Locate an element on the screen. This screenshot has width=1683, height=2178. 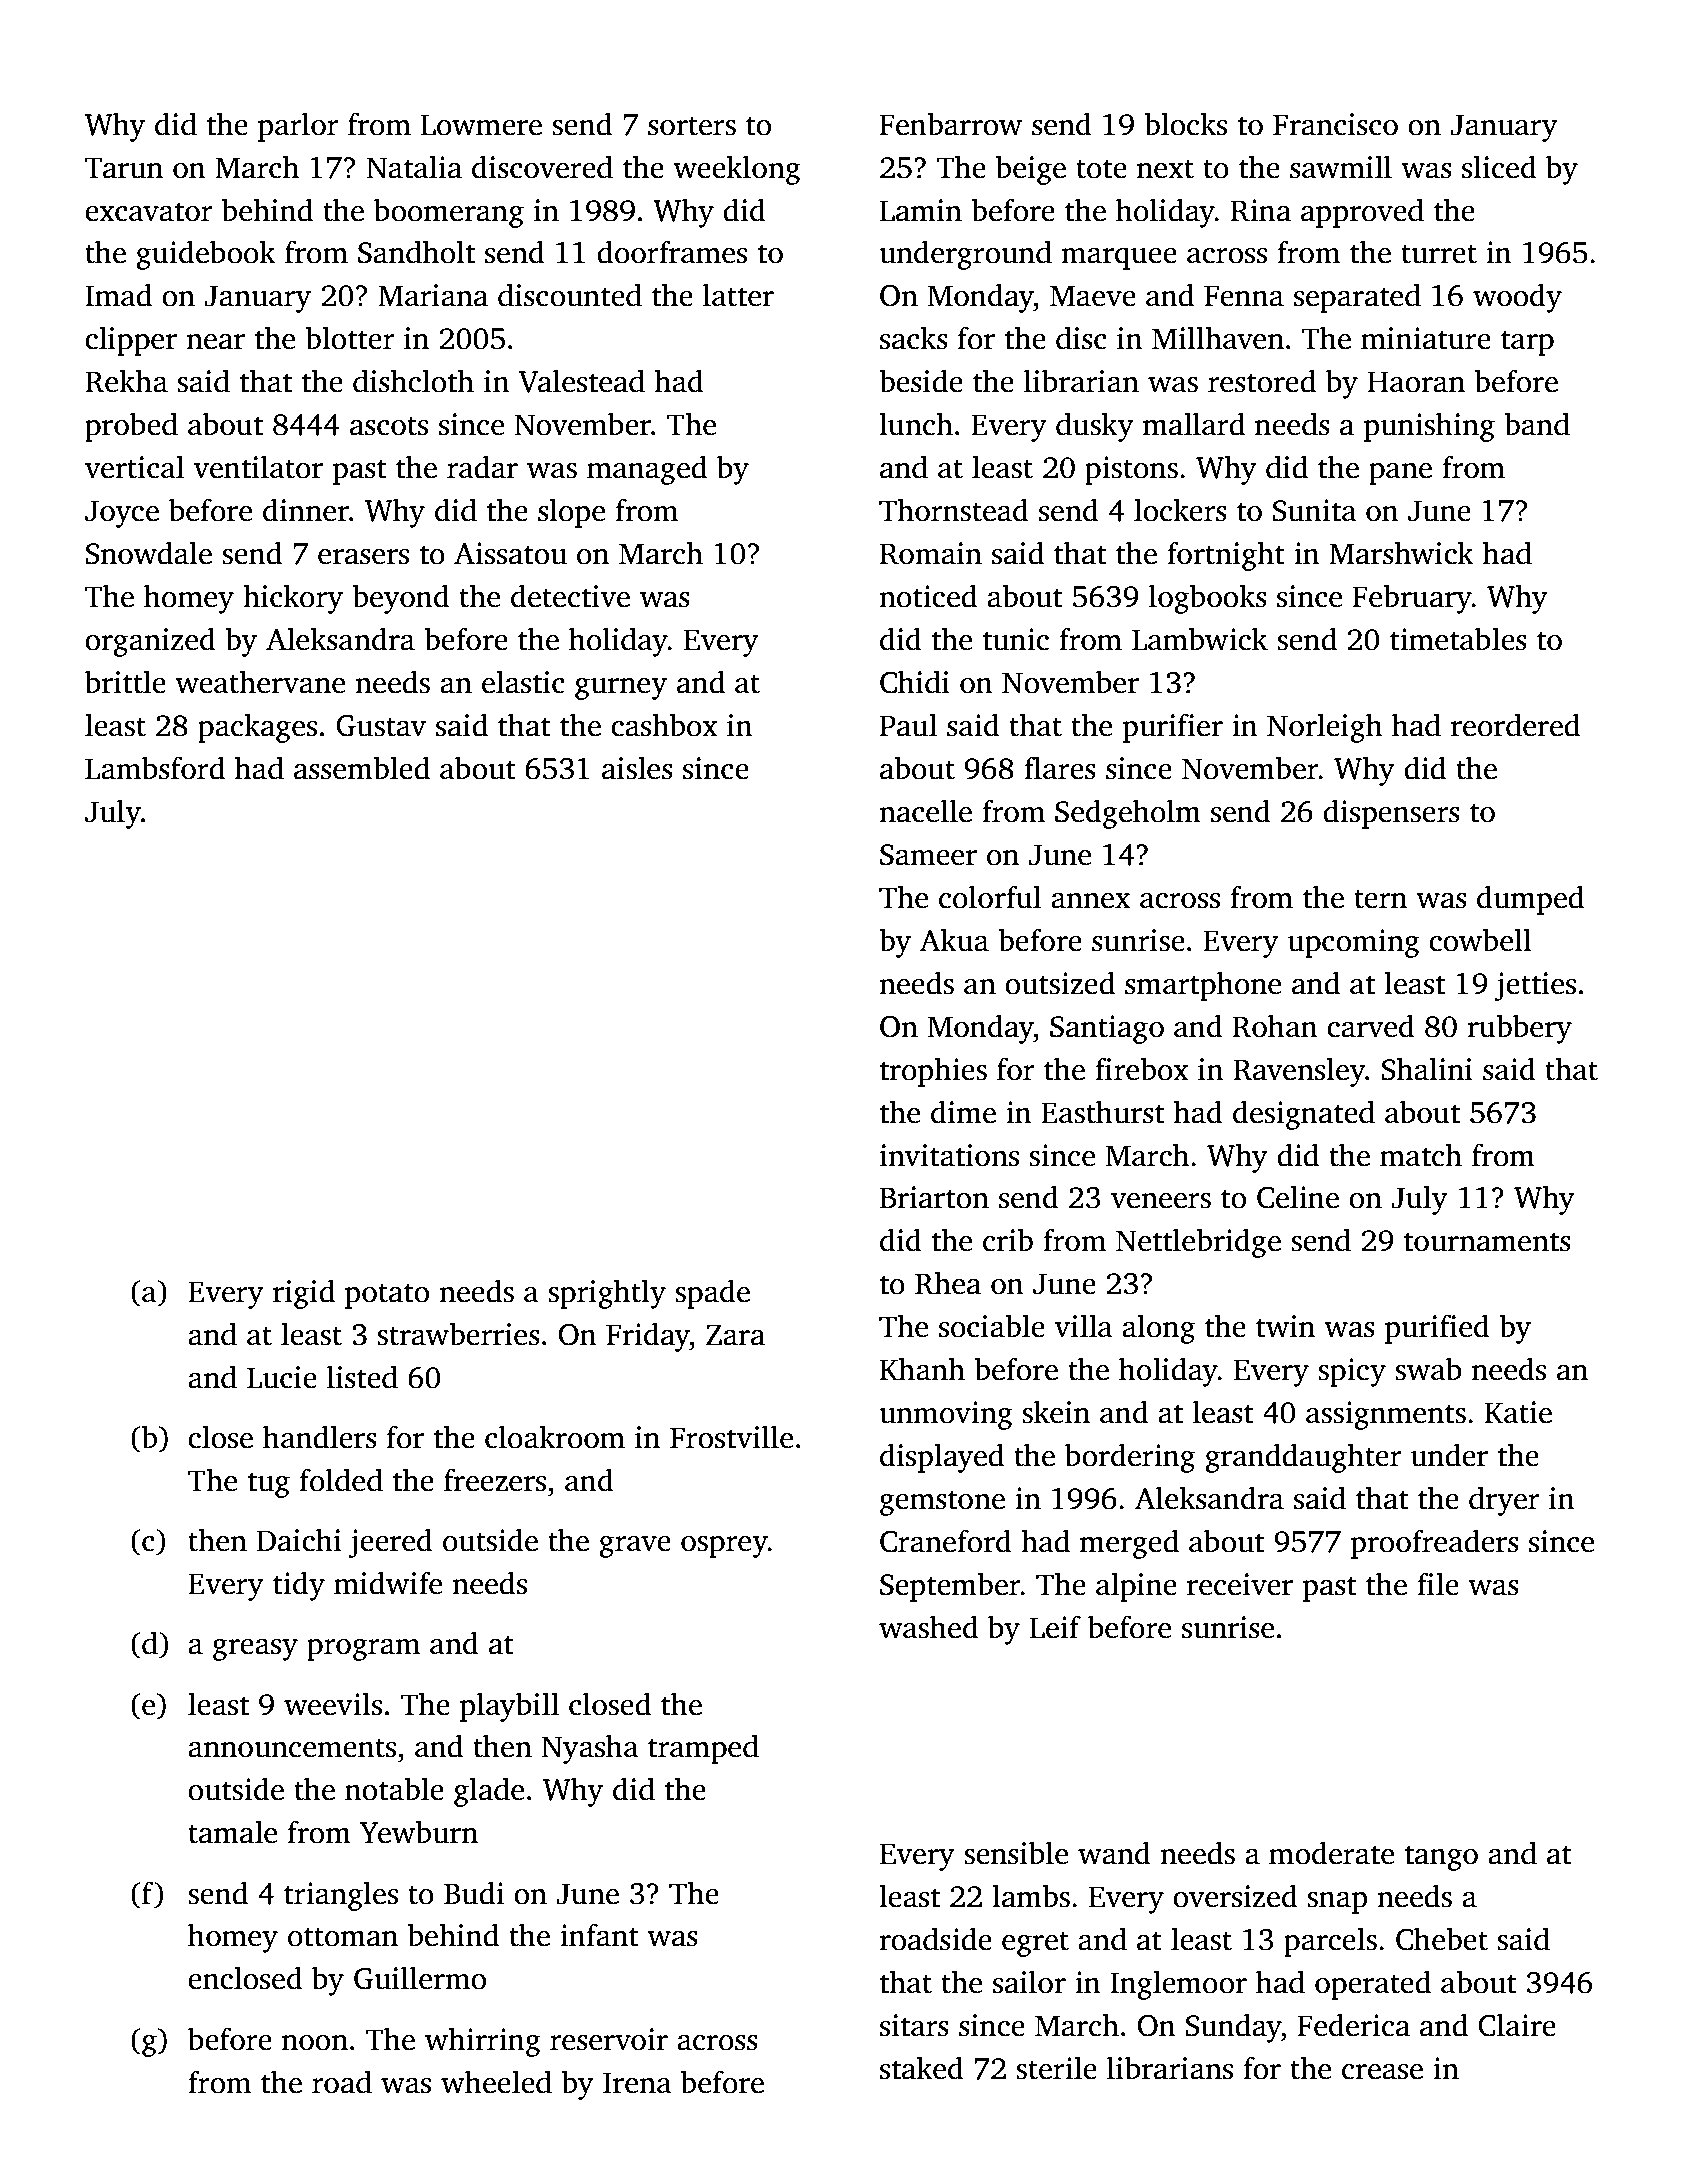
sorters is located at coordinates (692, 126).
